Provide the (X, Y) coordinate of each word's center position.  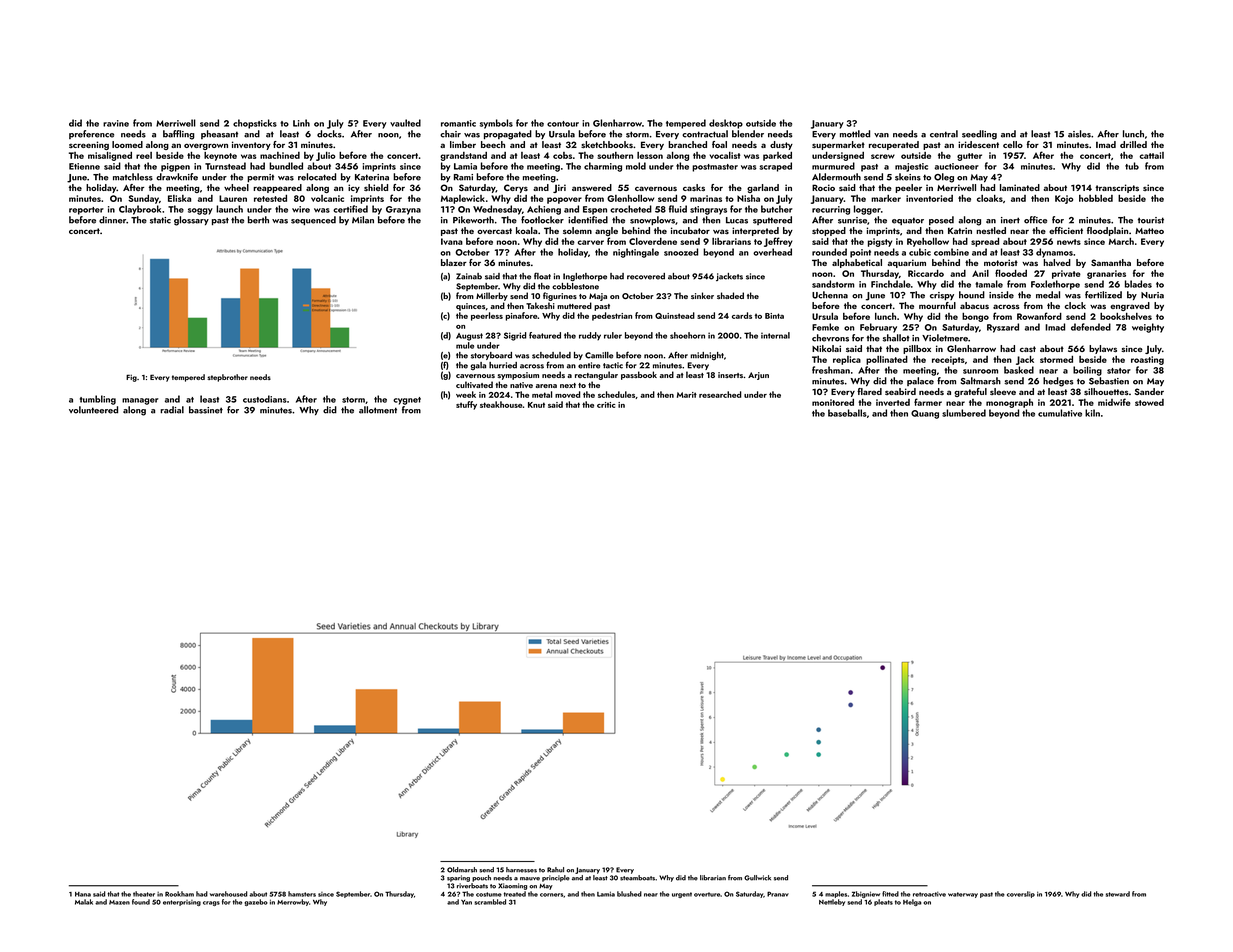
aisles (1079, 134)
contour (563, 124)
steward (1118, 894)
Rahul (555, 870)
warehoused (229, 894)
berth (258, 220)
